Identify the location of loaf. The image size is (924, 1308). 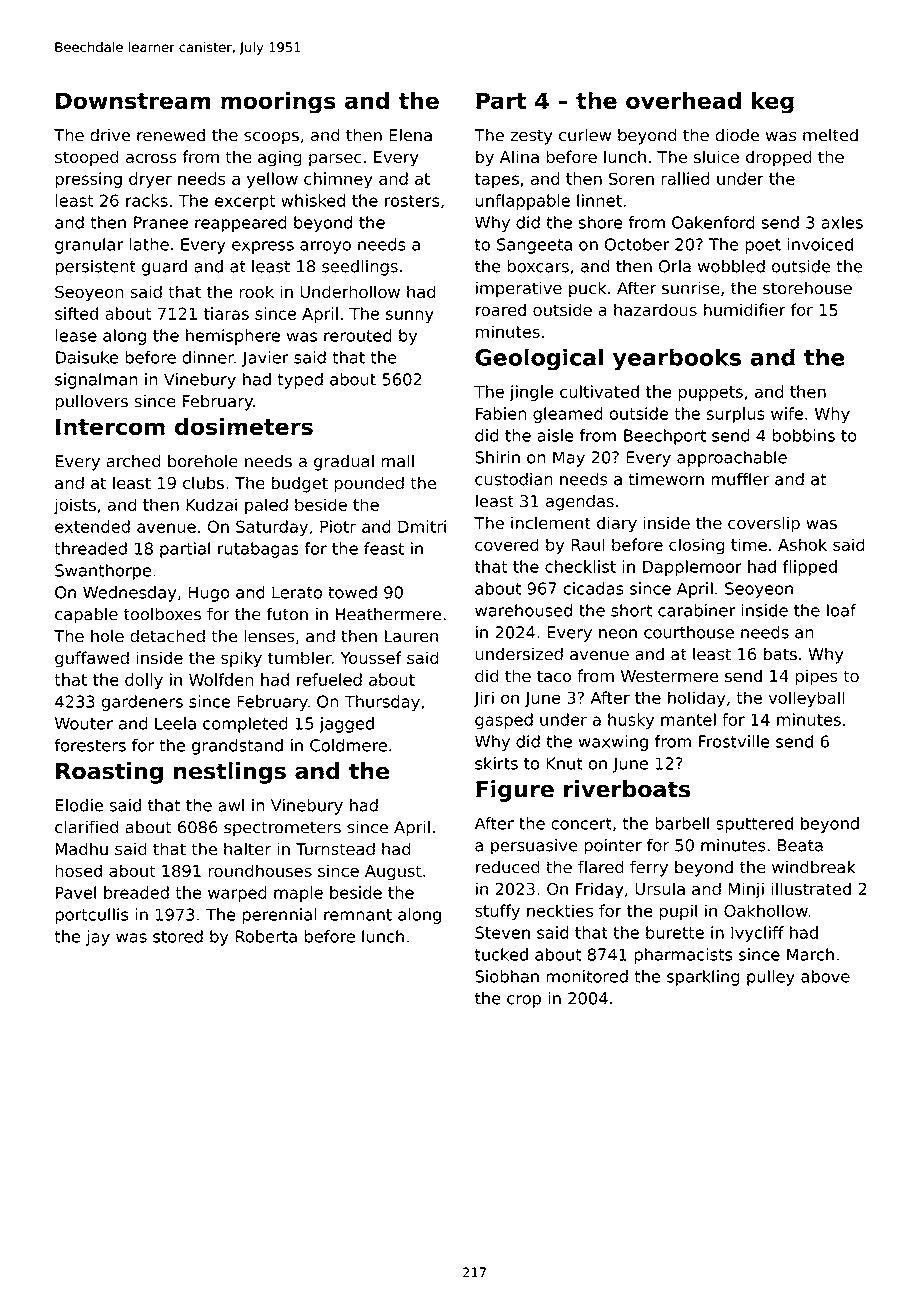
(841, 610).
